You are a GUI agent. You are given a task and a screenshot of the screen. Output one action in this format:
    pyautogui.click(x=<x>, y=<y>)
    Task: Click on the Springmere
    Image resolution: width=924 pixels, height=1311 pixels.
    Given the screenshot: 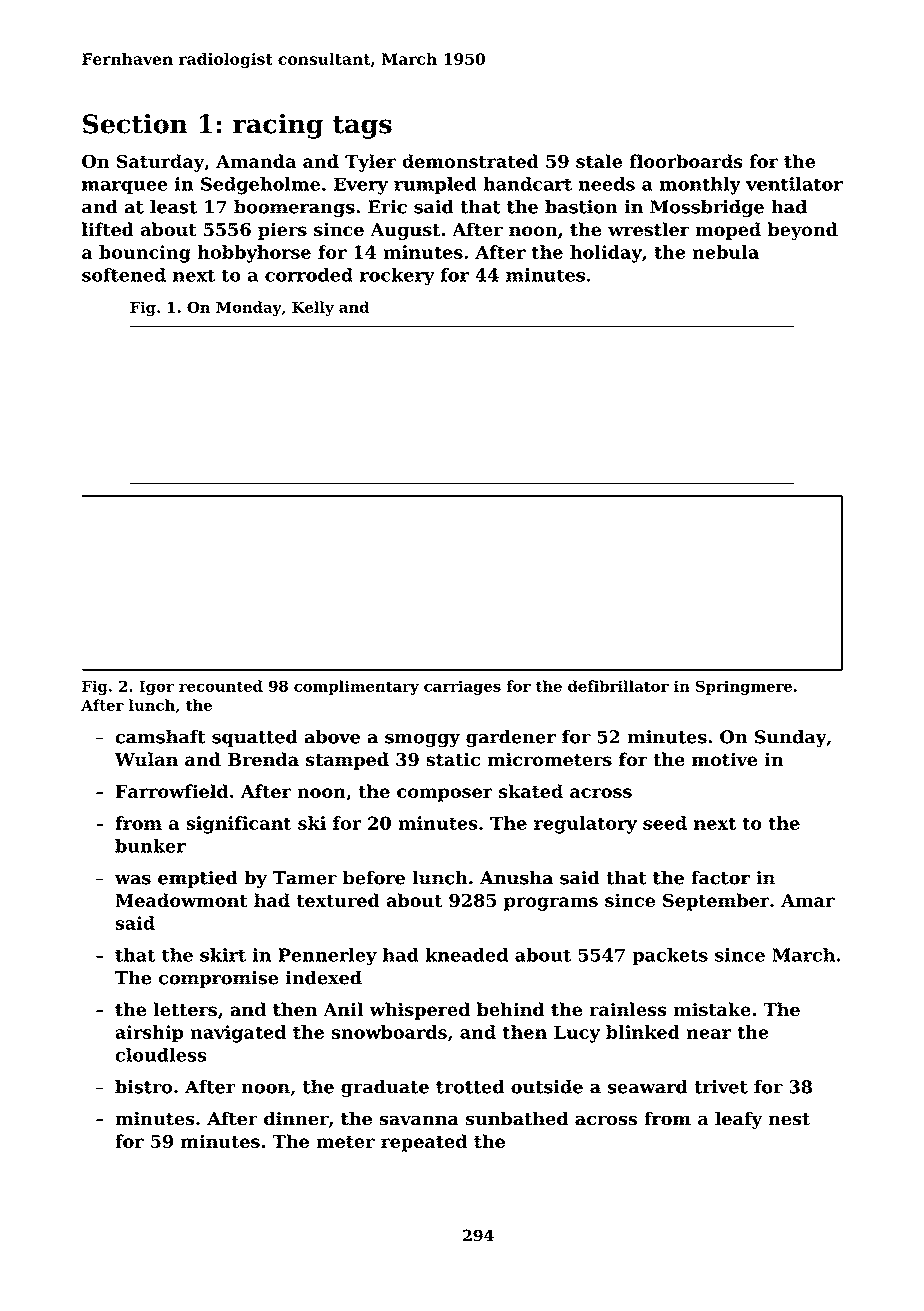 What is the action you would take?
    pyautogui.click(x=744, y=687)
